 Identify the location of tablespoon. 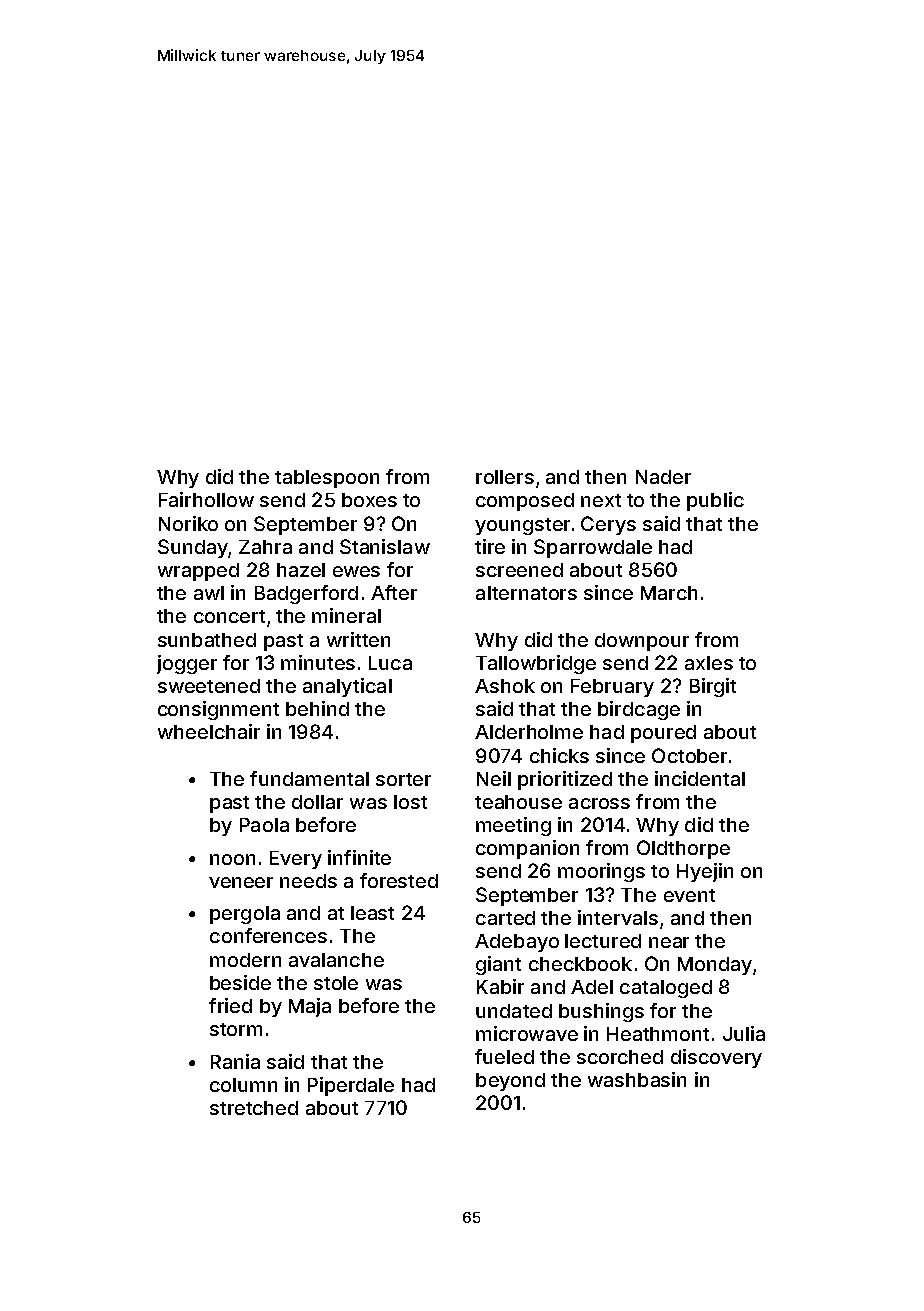
(327, 479).
